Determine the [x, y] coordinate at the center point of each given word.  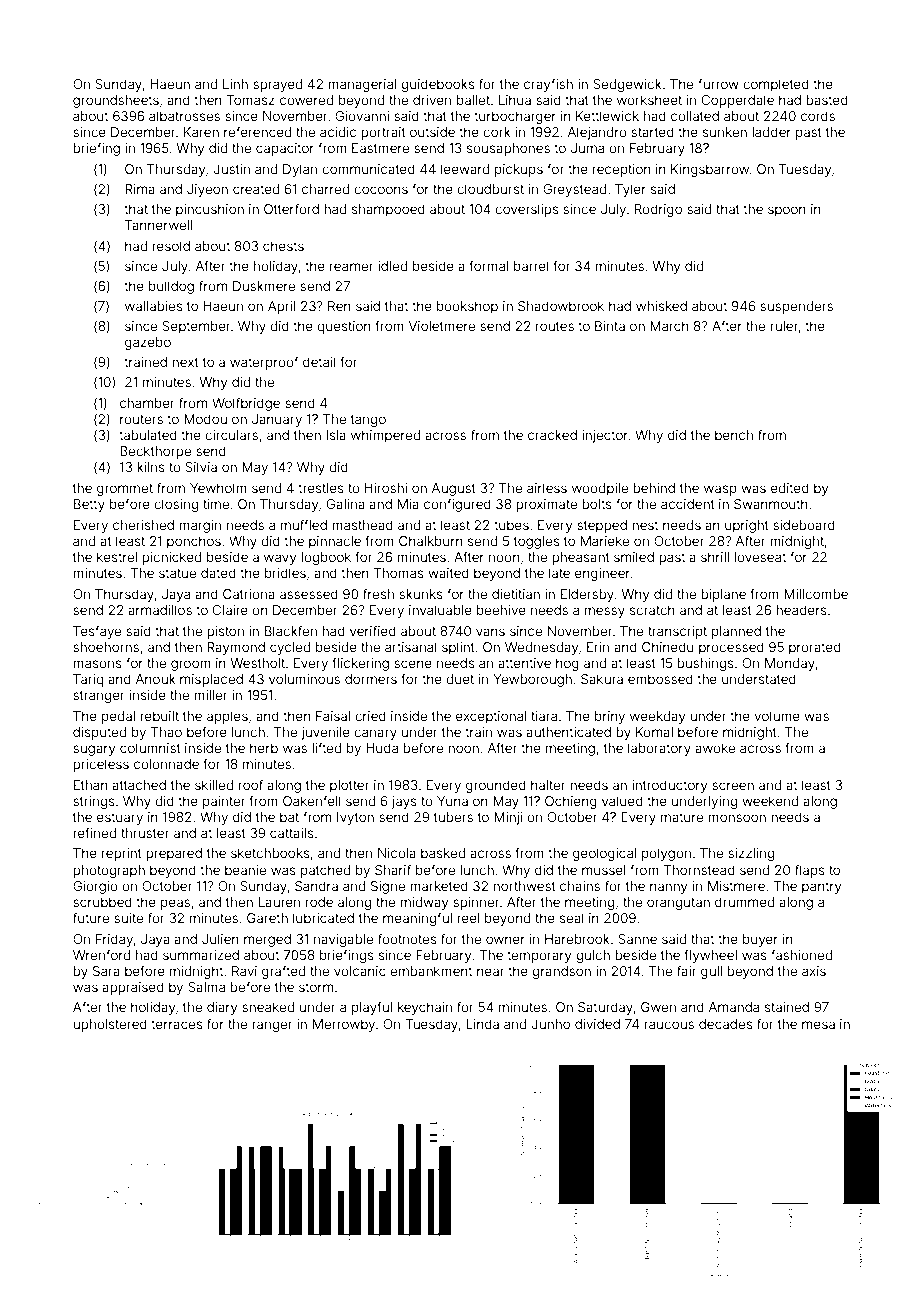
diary [222, 1008]
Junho [550, 1024]
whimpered [385, 436]
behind [654, 488]
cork [497, 132]
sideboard [804, 525]
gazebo [148, 343]
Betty [89, 505]
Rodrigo [658, 210]
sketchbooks [270, 853]
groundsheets [116, 101]
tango [368, 421]
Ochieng [571, 802]
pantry [821, 888]
